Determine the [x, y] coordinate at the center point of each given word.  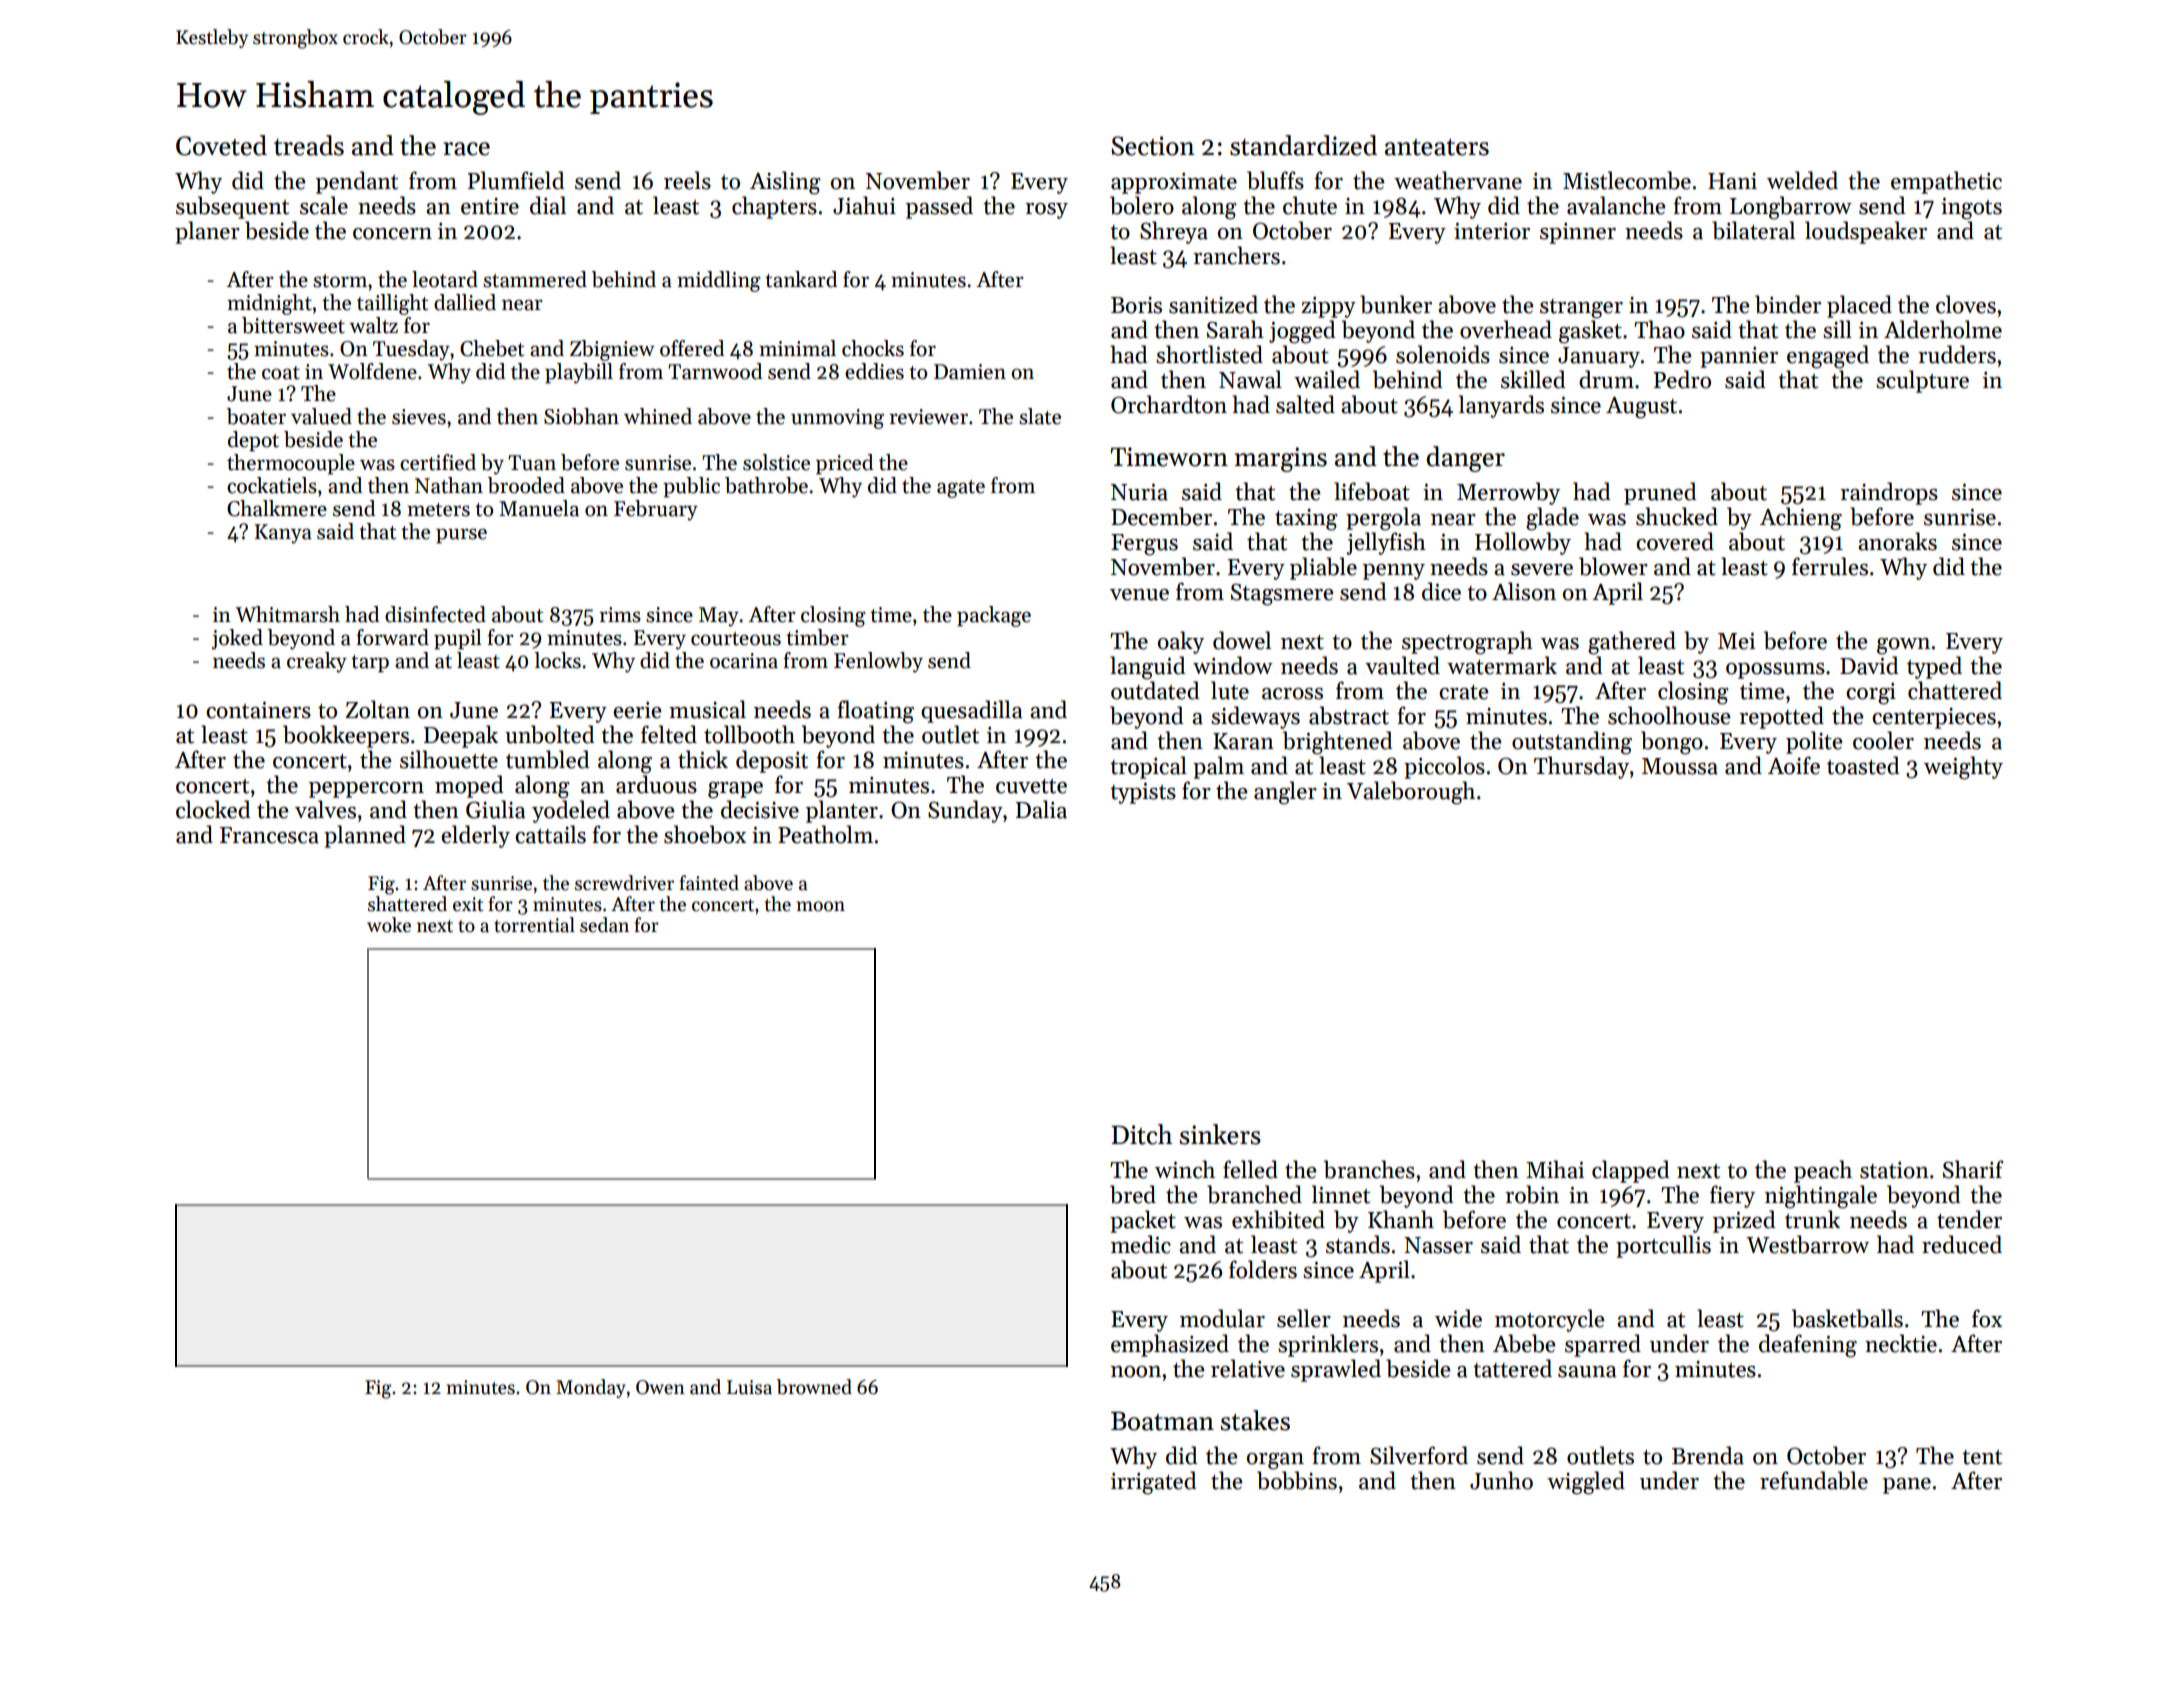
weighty [1963, 768]
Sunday [965, 811]
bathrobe [766, 485]
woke [389, 925]
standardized [1303, 145]
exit [468, 904]
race [466, 149]
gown [1903, 646]
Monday [591, 1388]
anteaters [1437, 147]
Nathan [449, 485]
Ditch [1142, 1134]
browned [814, 1387]
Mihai [1555, 1169]
